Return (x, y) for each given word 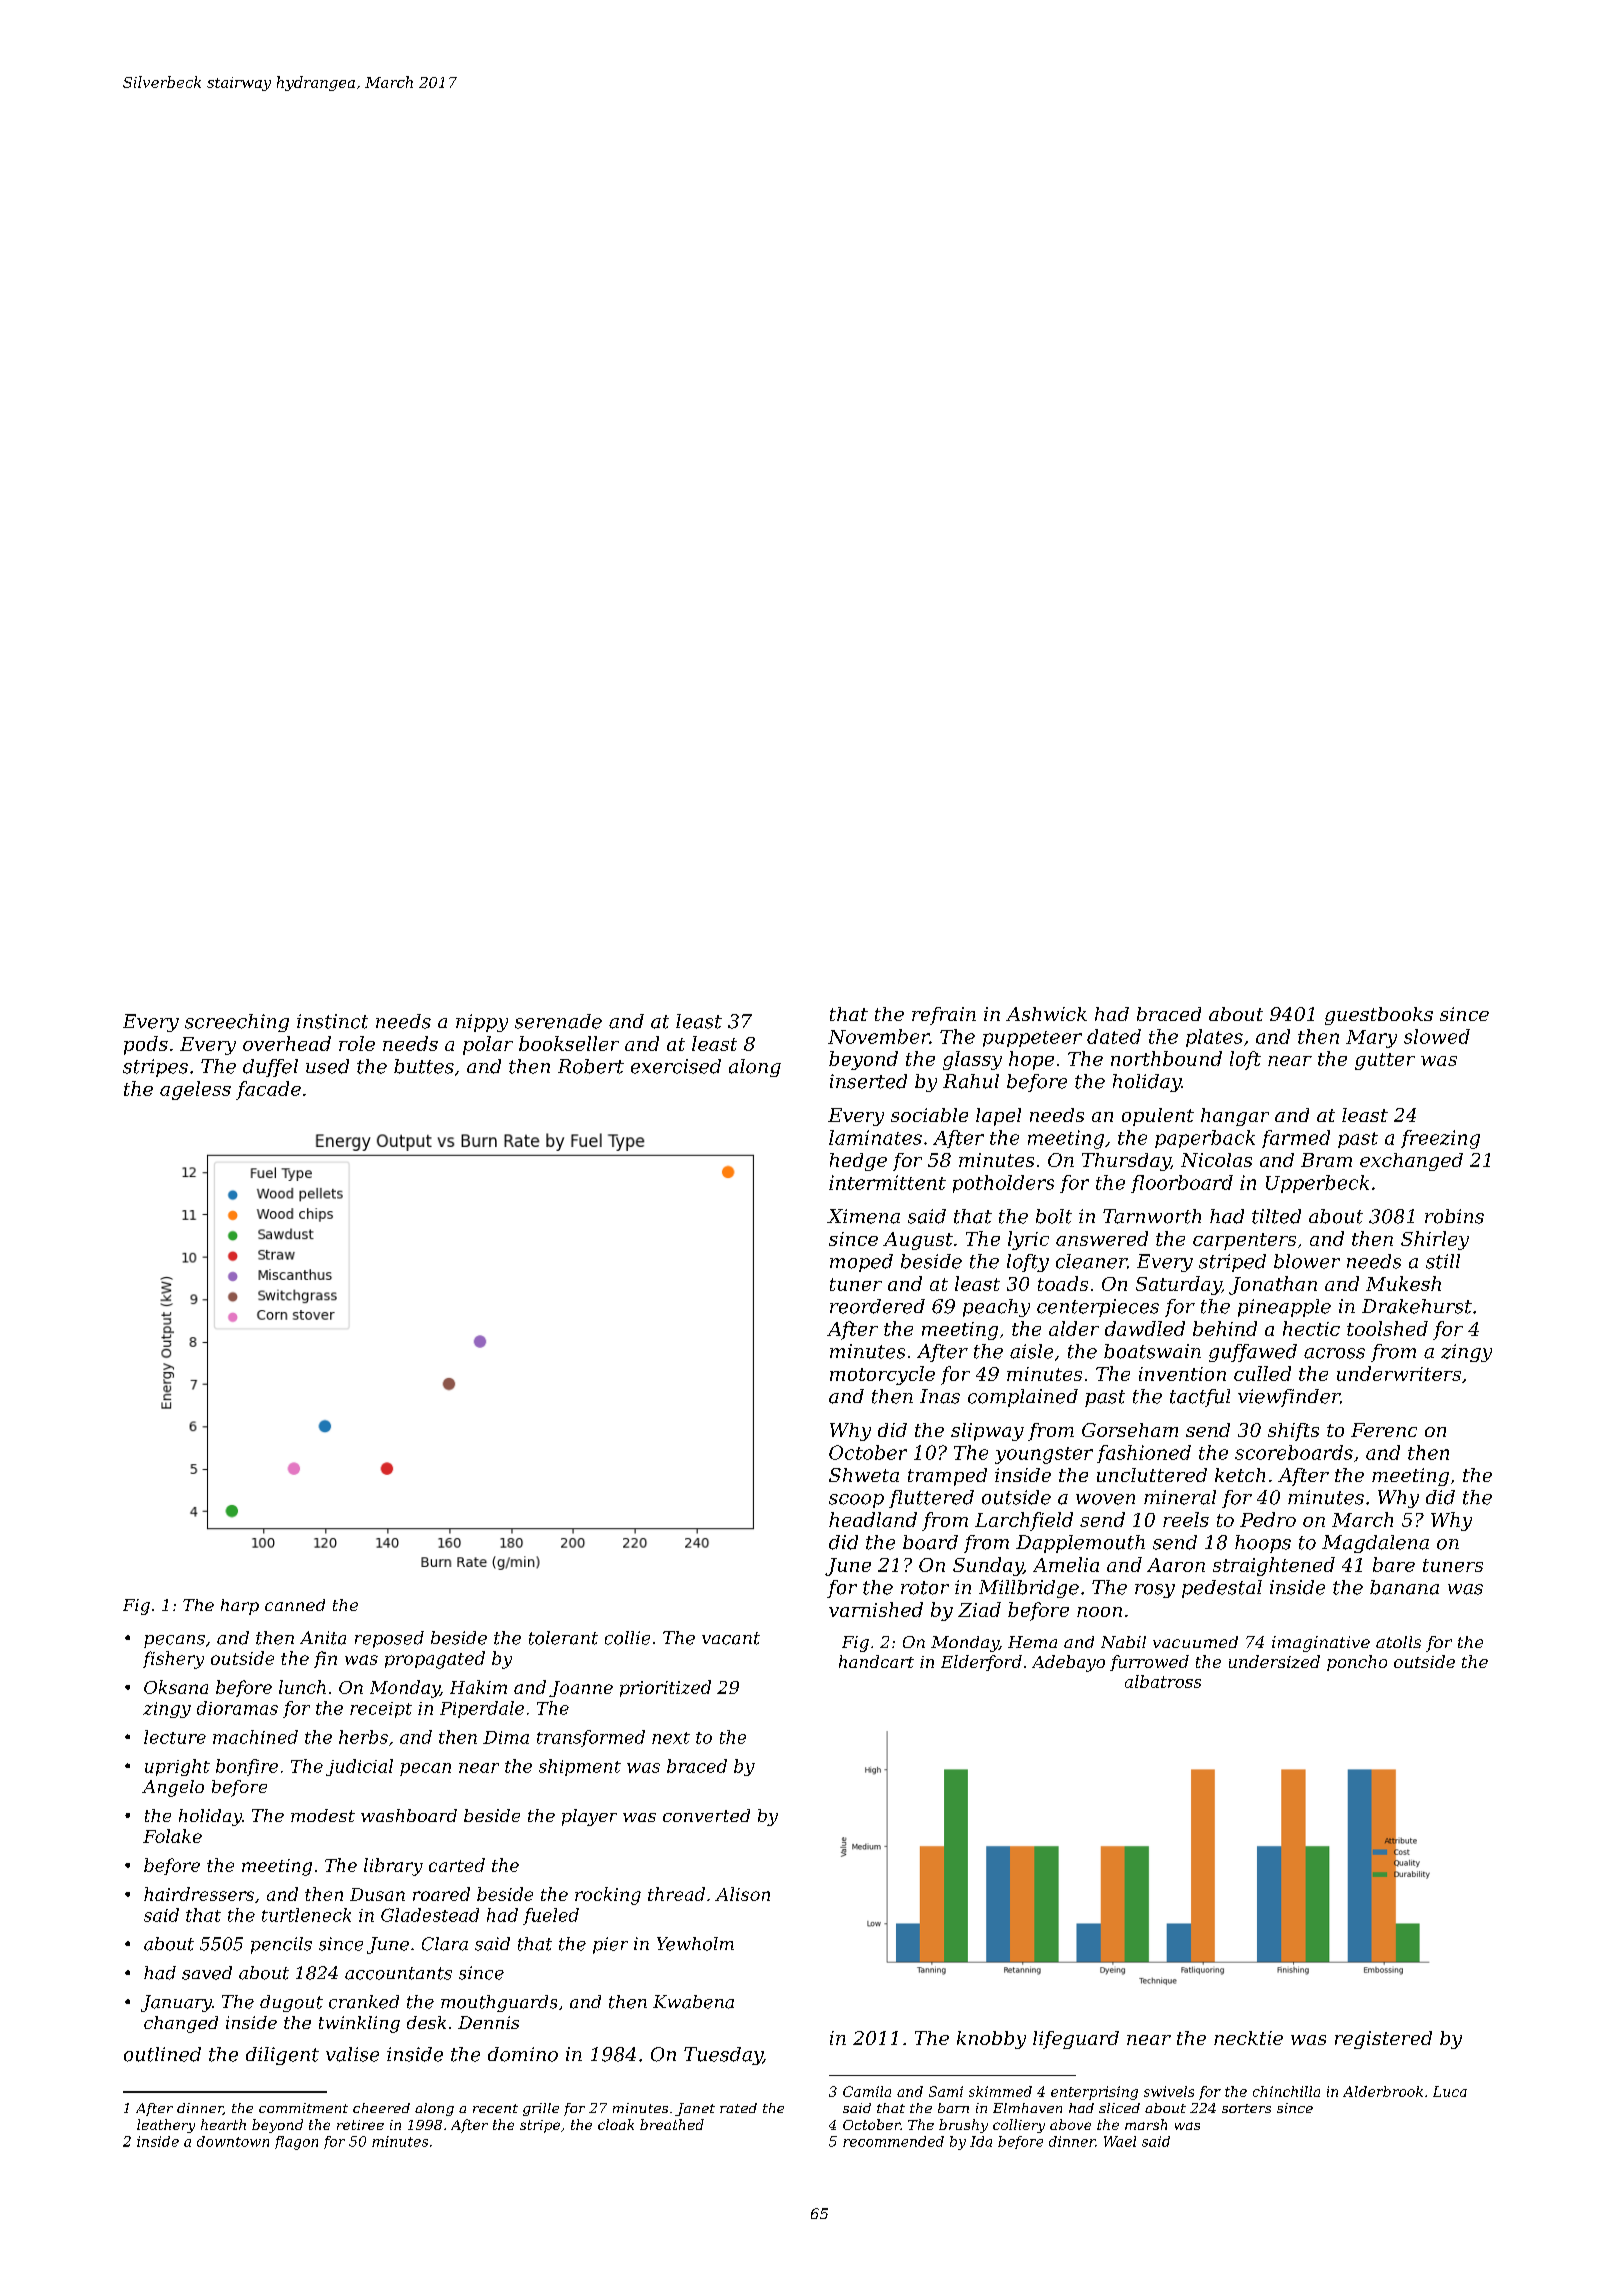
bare (1394, 1564)
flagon (296, 2143)
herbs (363, 1737)
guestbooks (1379, 1016)
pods (146, 1045)
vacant (731, 1638)
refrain (944, 1016)
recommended (893, 2141)
